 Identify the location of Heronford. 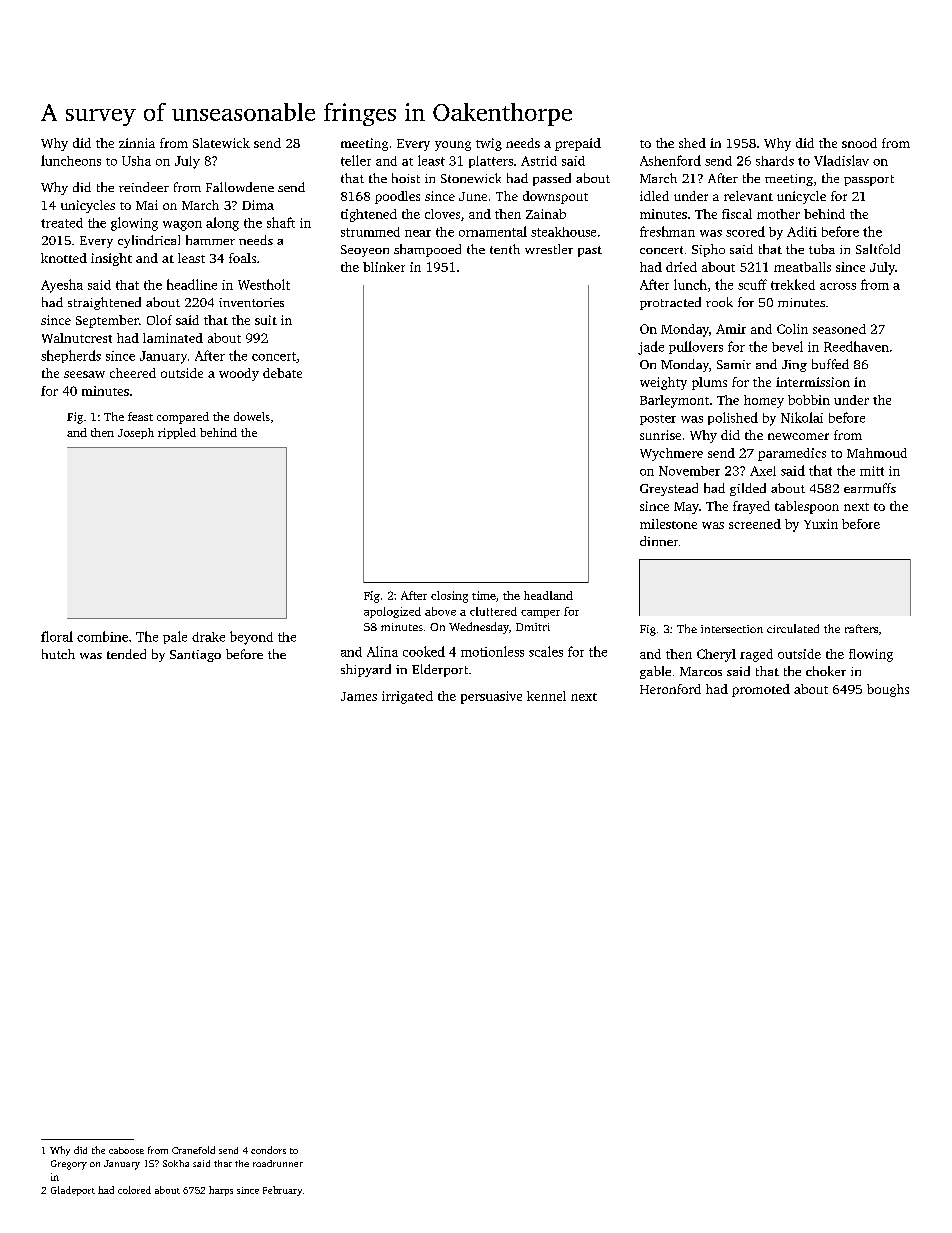
(670, 689).
